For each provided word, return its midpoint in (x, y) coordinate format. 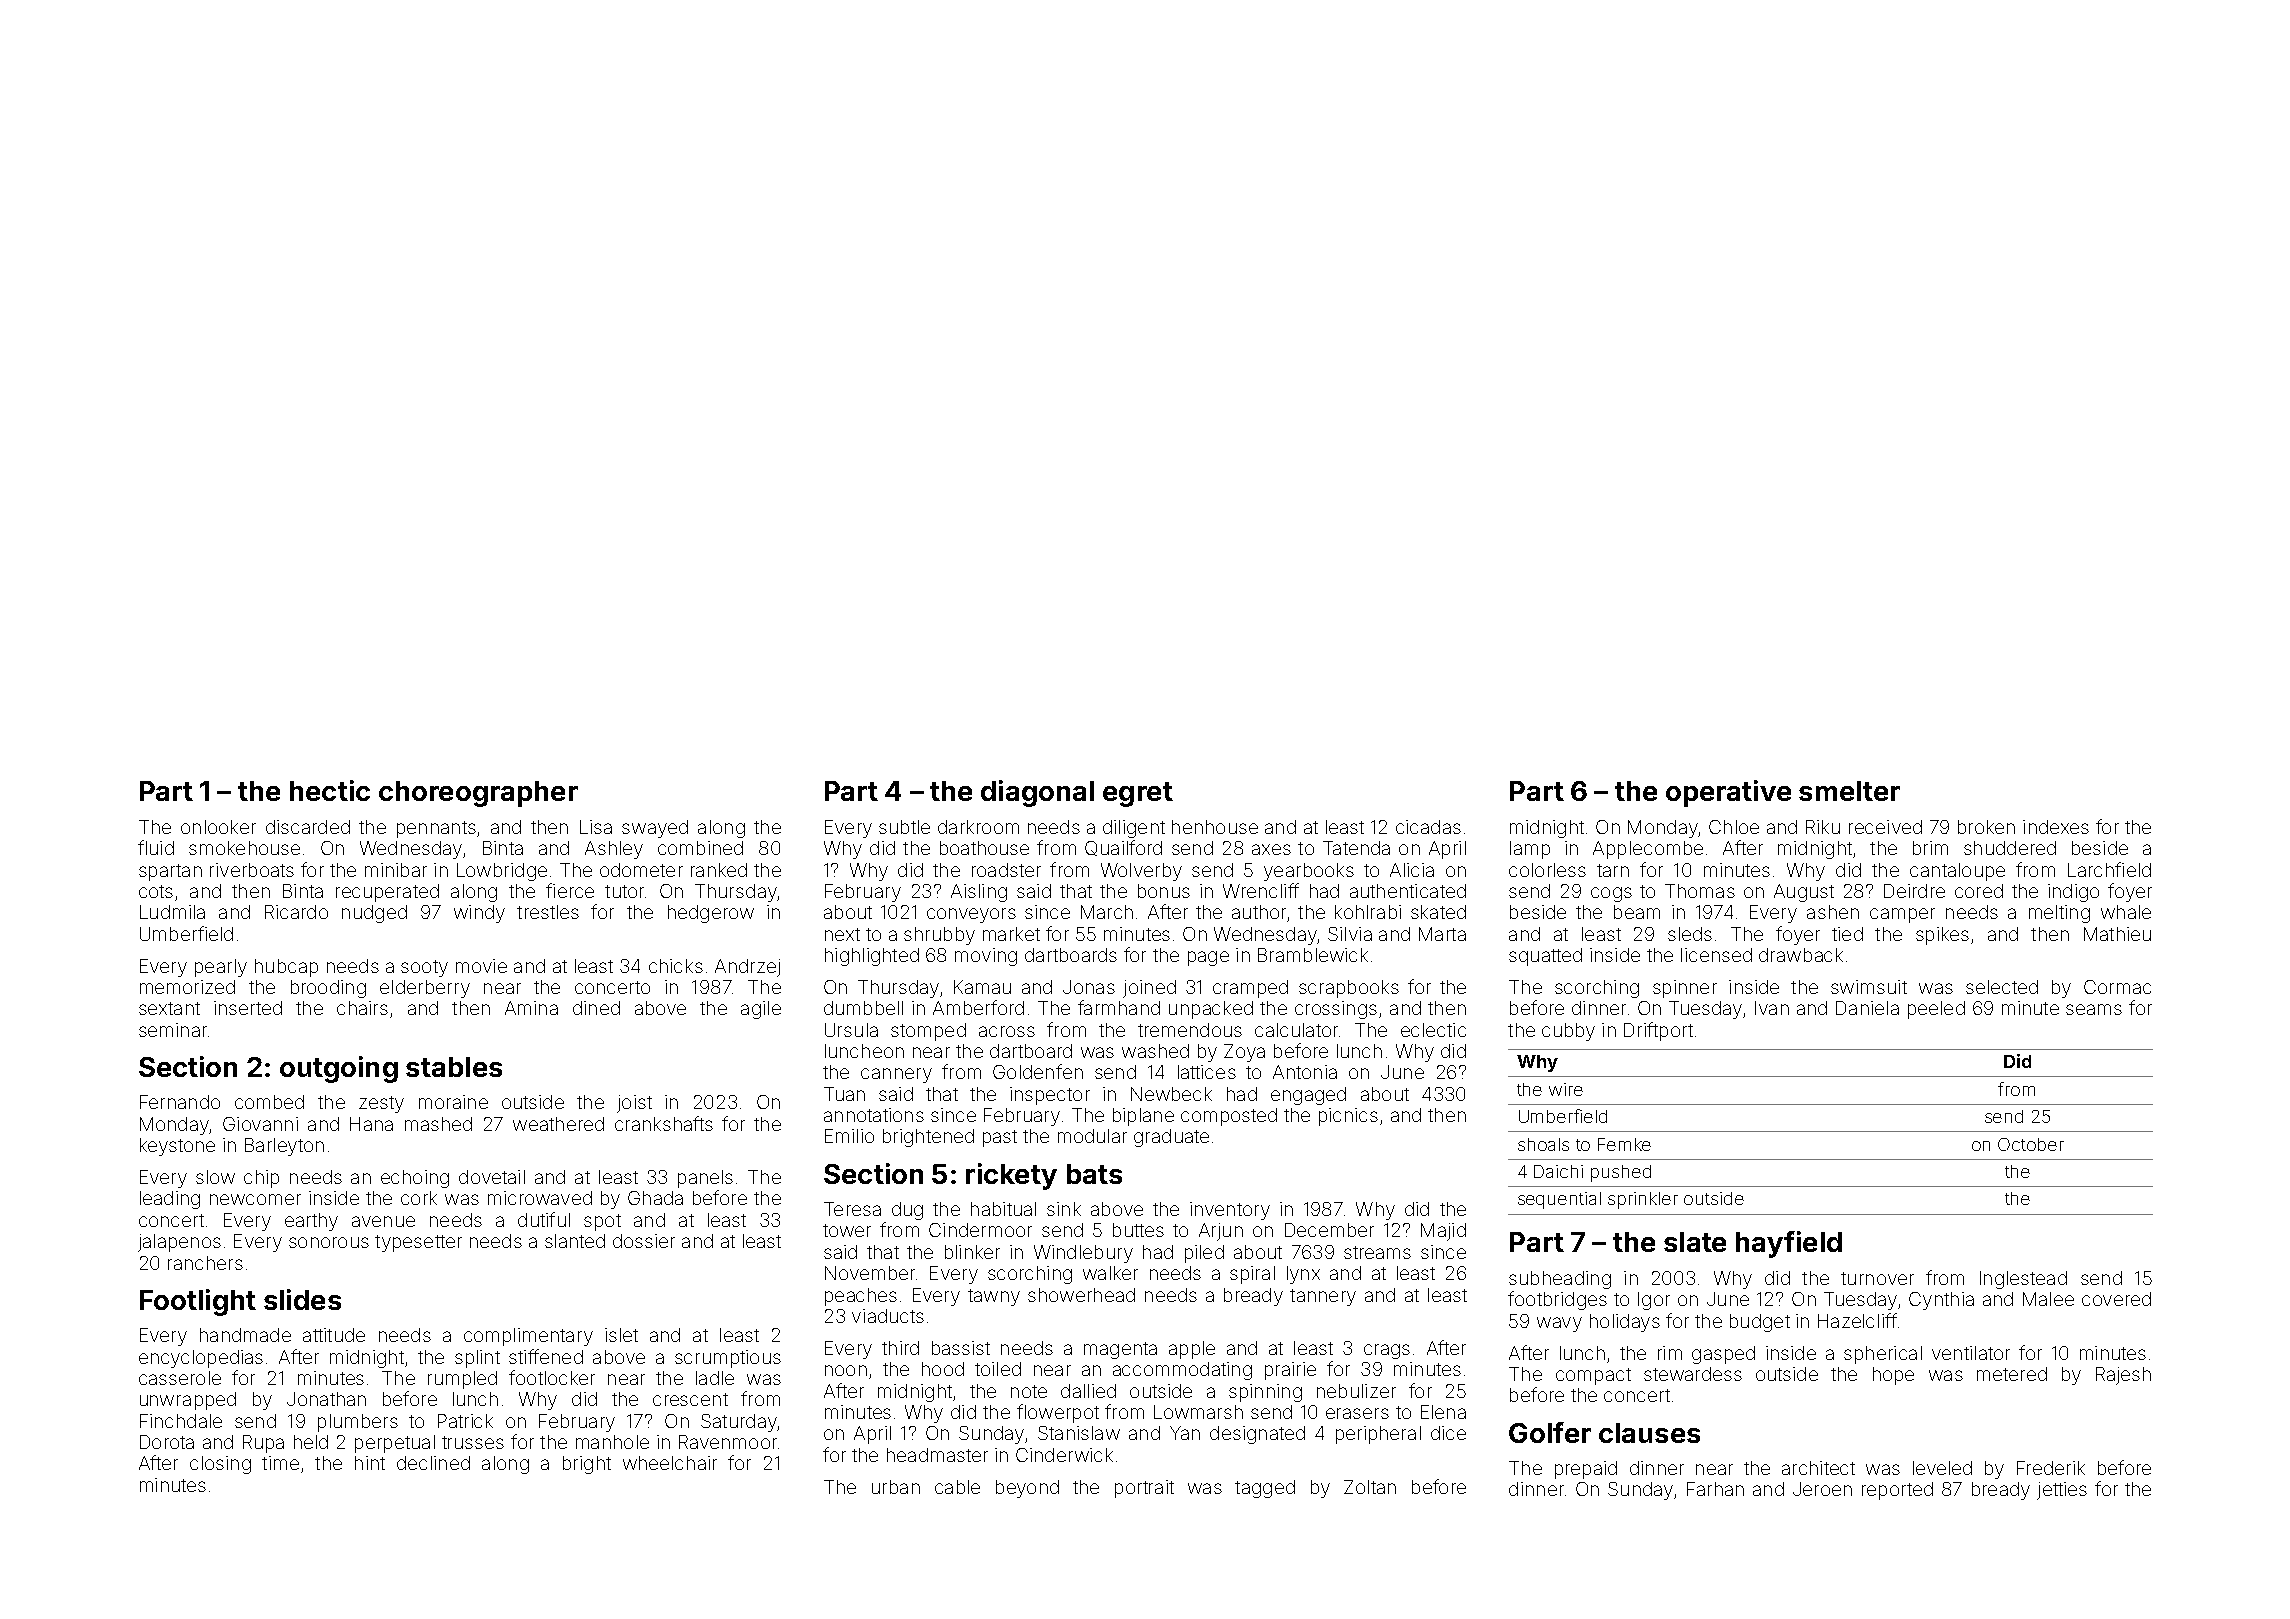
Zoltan (1370, 1487)
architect (1818, 1468)
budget (1760, 1323)
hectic (330, 790)
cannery (896, 1075)
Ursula (851, 1030)
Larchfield (2109, 869)
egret (1138, 794)
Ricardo (296, 912)
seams (2094, 1009)
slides (302, 1299)
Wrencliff (1261, 890)
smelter (1849, 791)
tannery (1323, 1297)
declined (433, 1463)
